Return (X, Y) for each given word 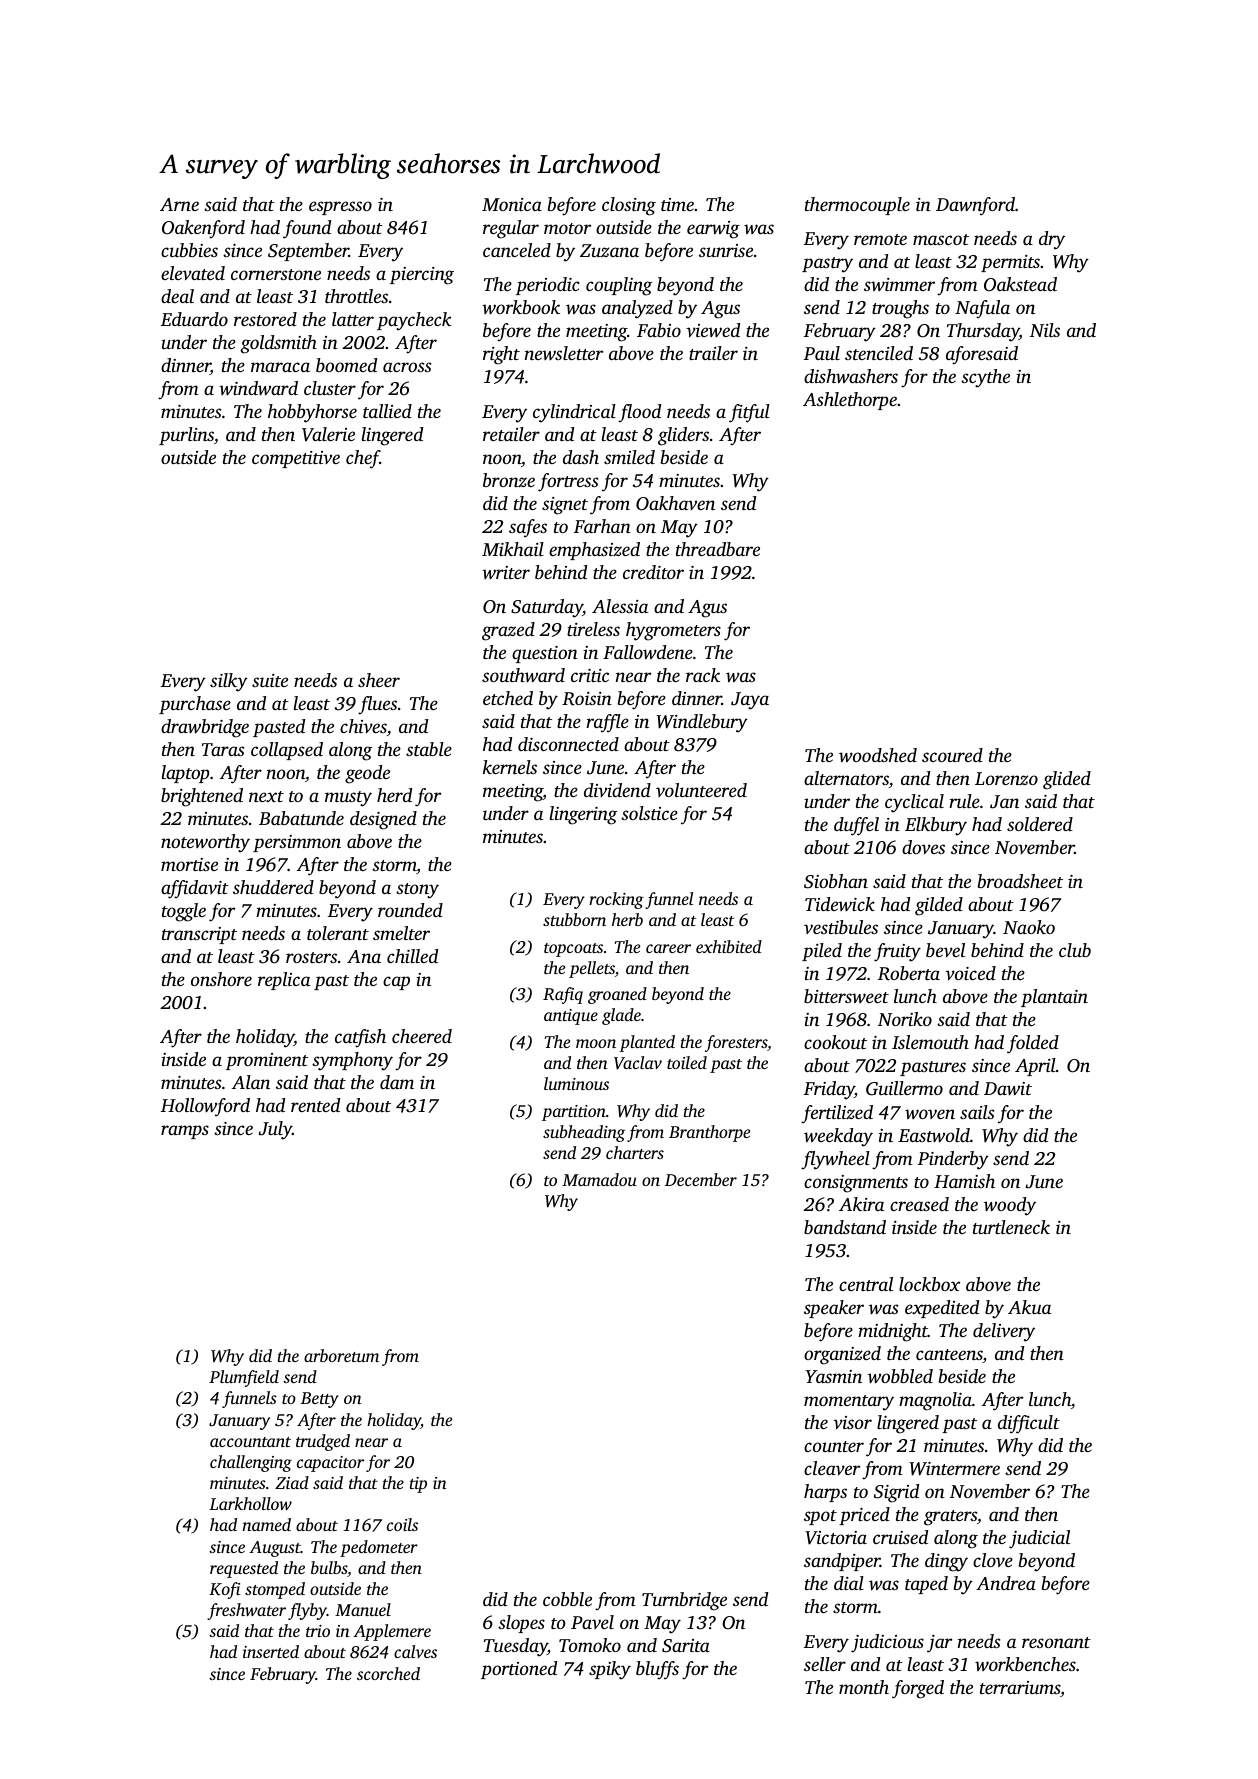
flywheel (835, 1160)
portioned (519, 1670)
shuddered (273, 887)
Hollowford (205, 1107)
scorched (388, 1673)
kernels (510, 767)
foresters (736, 1043)
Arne (179, 204)
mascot (941, 239)
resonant (1056, 1642)
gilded (939, 906)
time (677, 204)
